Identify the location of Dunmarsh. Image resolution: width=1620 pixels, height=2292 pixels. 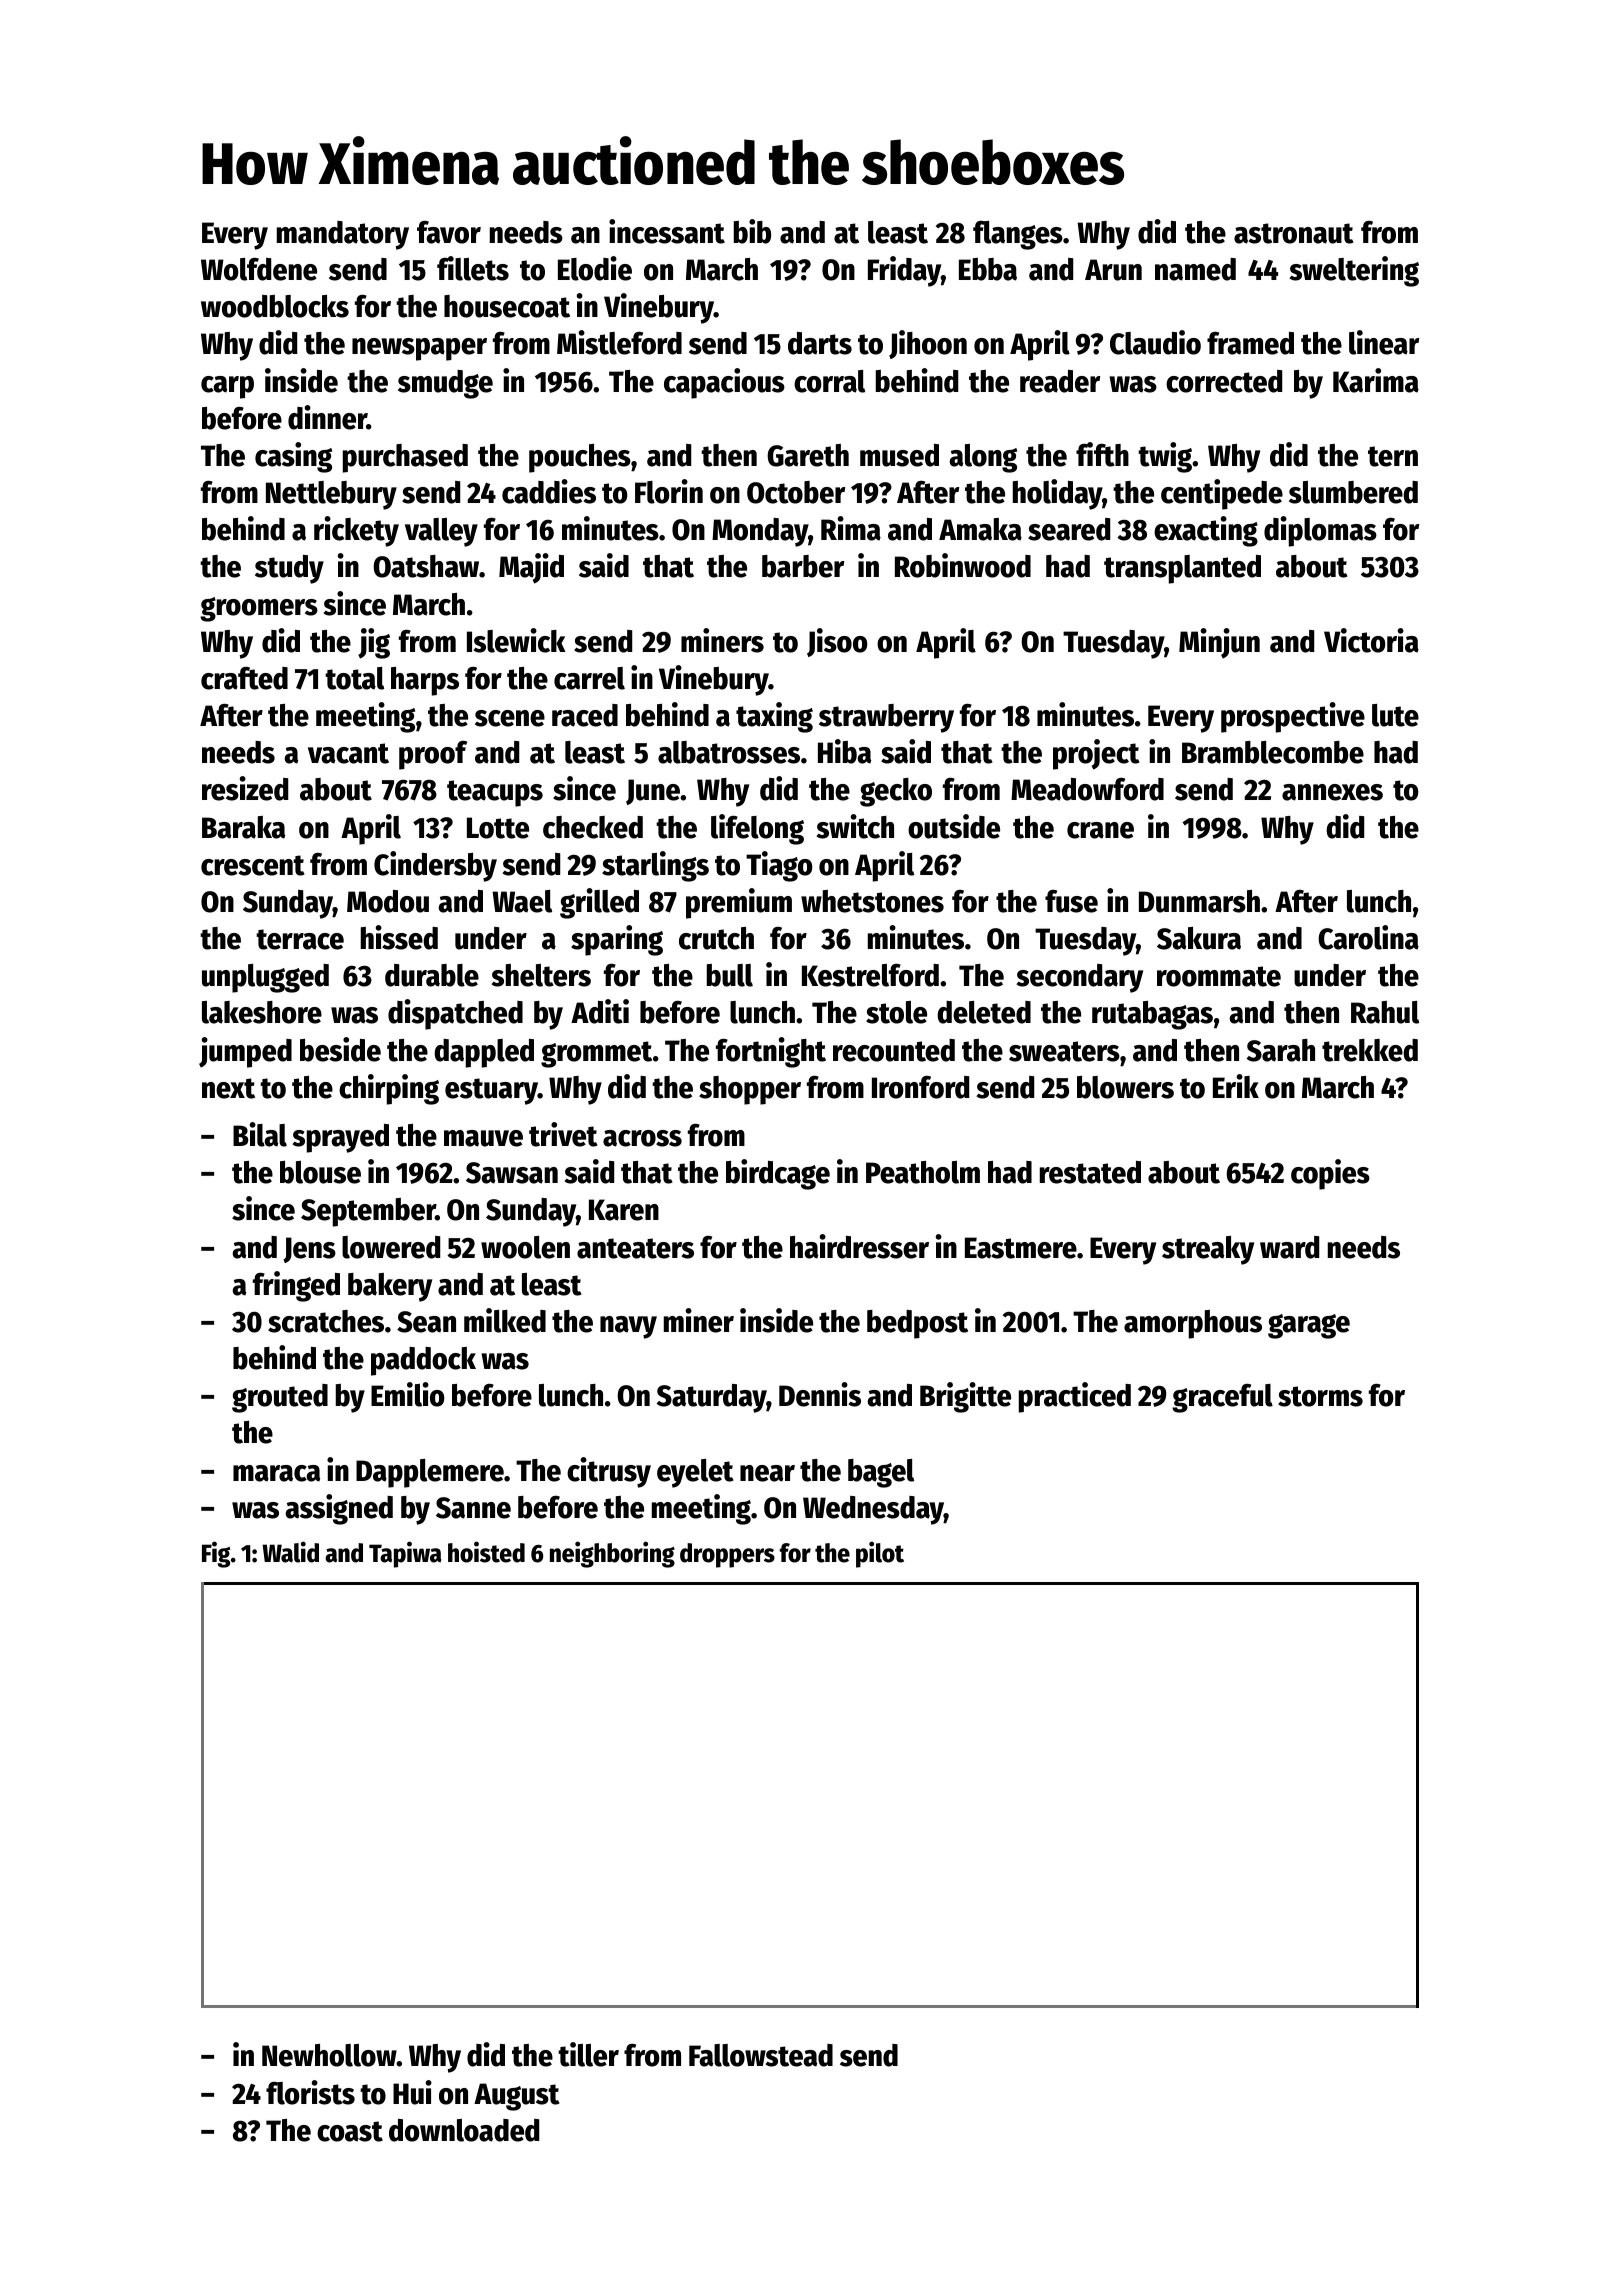
(1199, 901).
